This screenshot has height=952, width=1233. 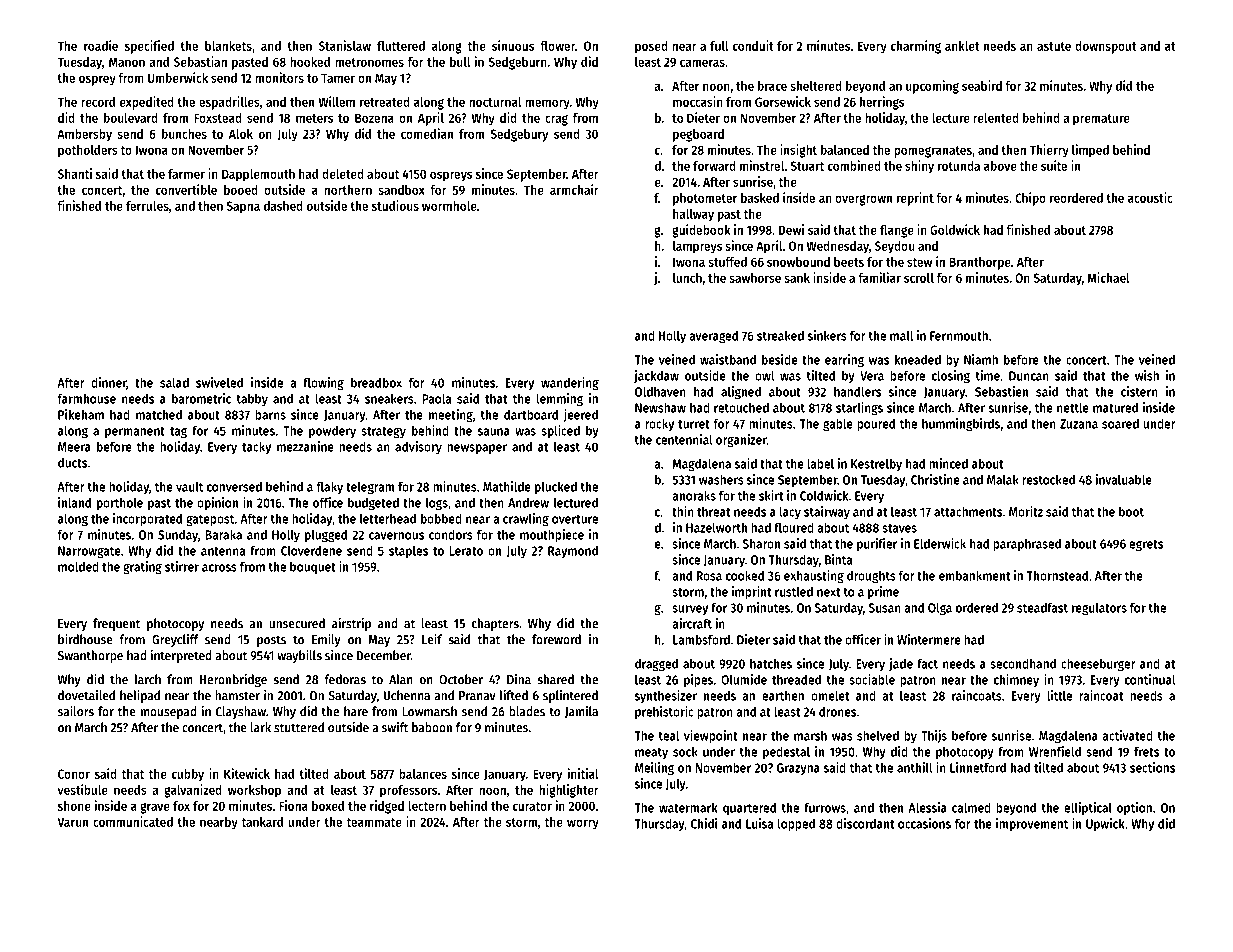 I want to click on poured, so click(x=876, y=425).
